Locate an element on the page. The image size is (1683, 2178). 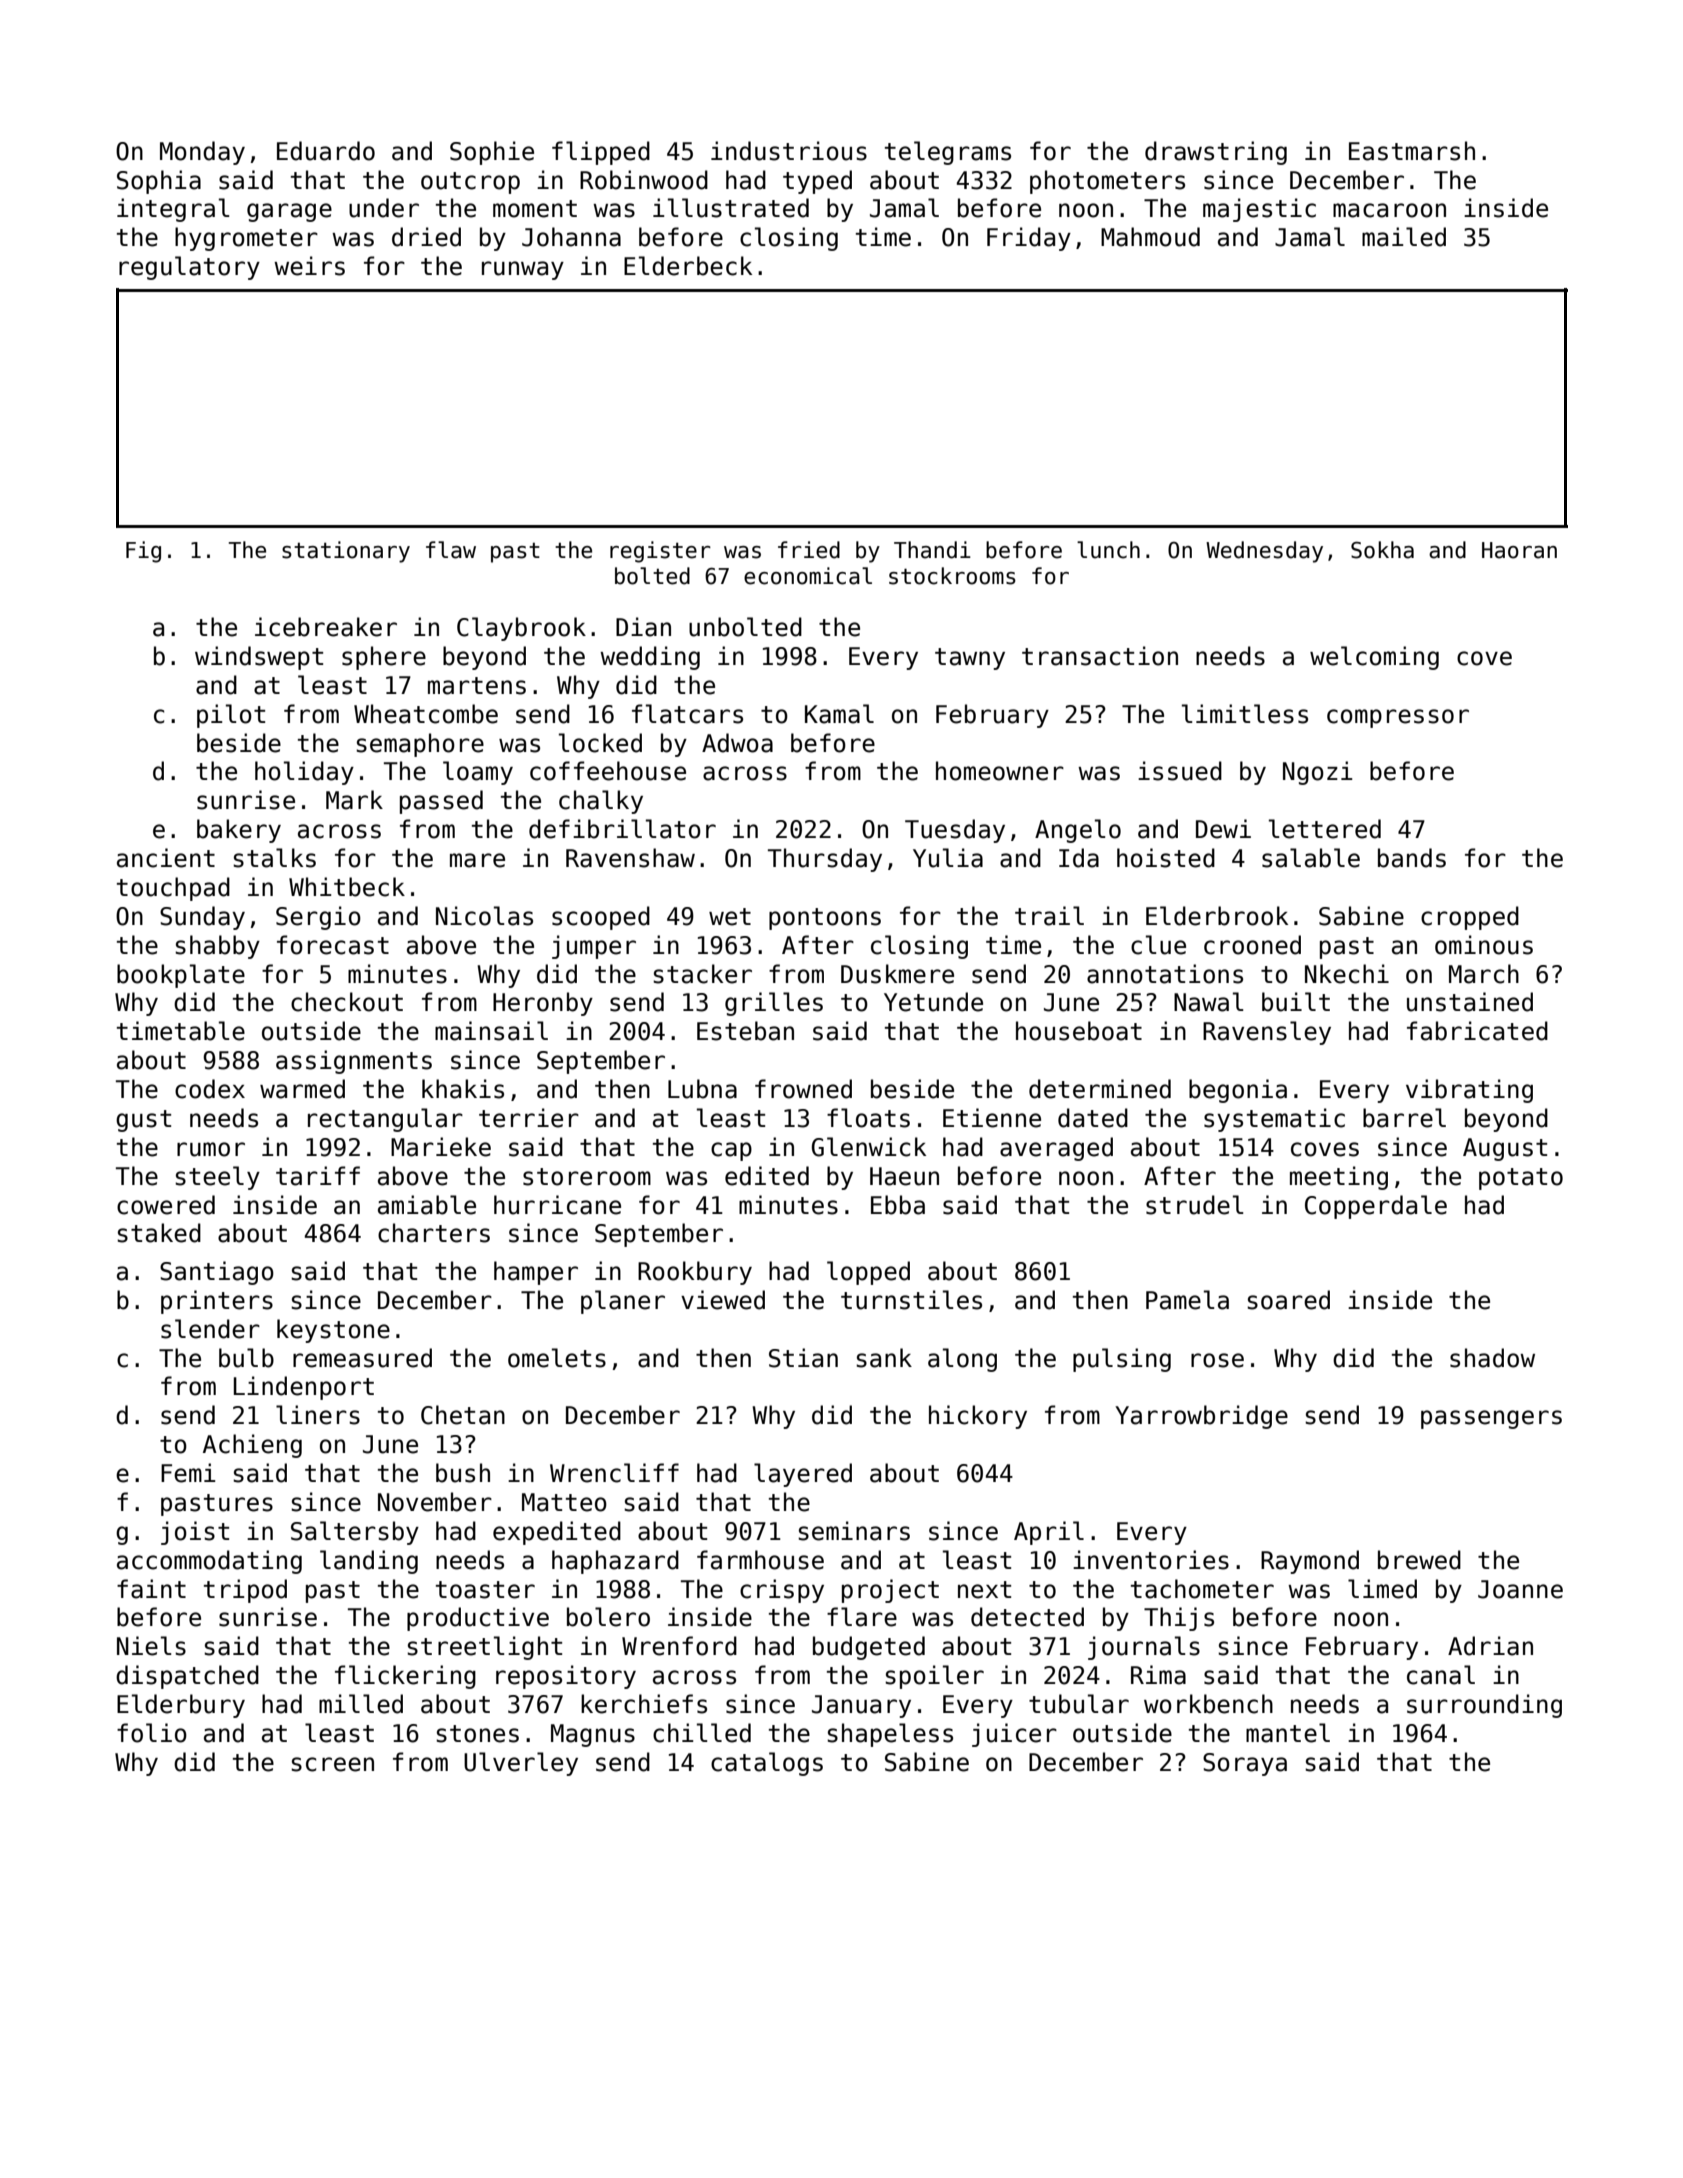
Yetunde is located at coordinates (933, 1002).
